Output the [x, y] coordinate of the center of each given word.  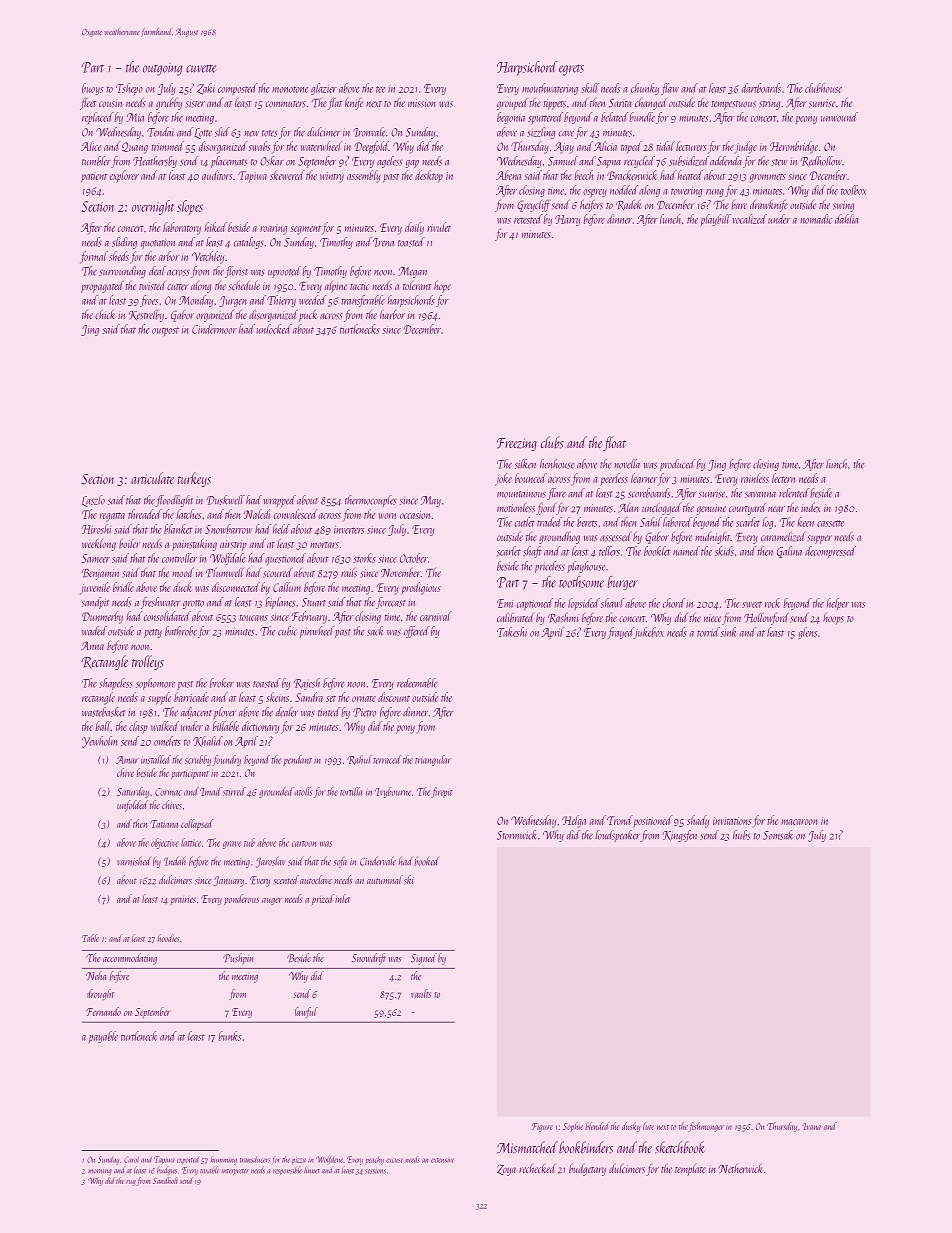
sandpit [95, 603]
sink [728, 632]
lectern [783, 478]
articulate [152, 478]
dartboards [761, 88]
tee [380, 89]
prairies [183, 900]
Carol [131, 1159]
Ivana [811, 1126]
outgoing [162, 69]
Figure [542, 1127]
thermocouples [371, 501]
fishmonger [706, 1127]
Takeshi [512, 632]
